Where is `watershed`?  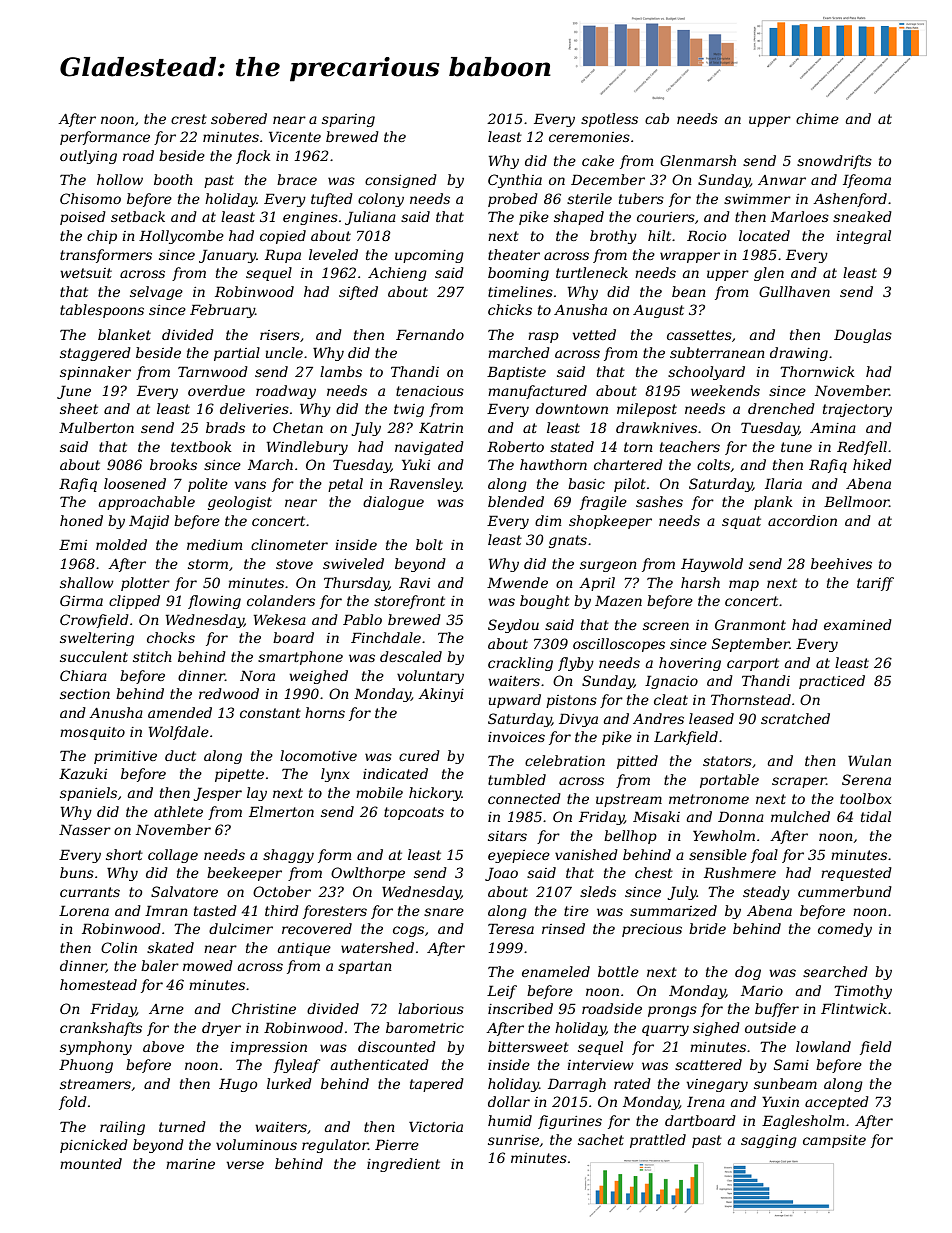
watershed is located at coordinates (377, 947).
